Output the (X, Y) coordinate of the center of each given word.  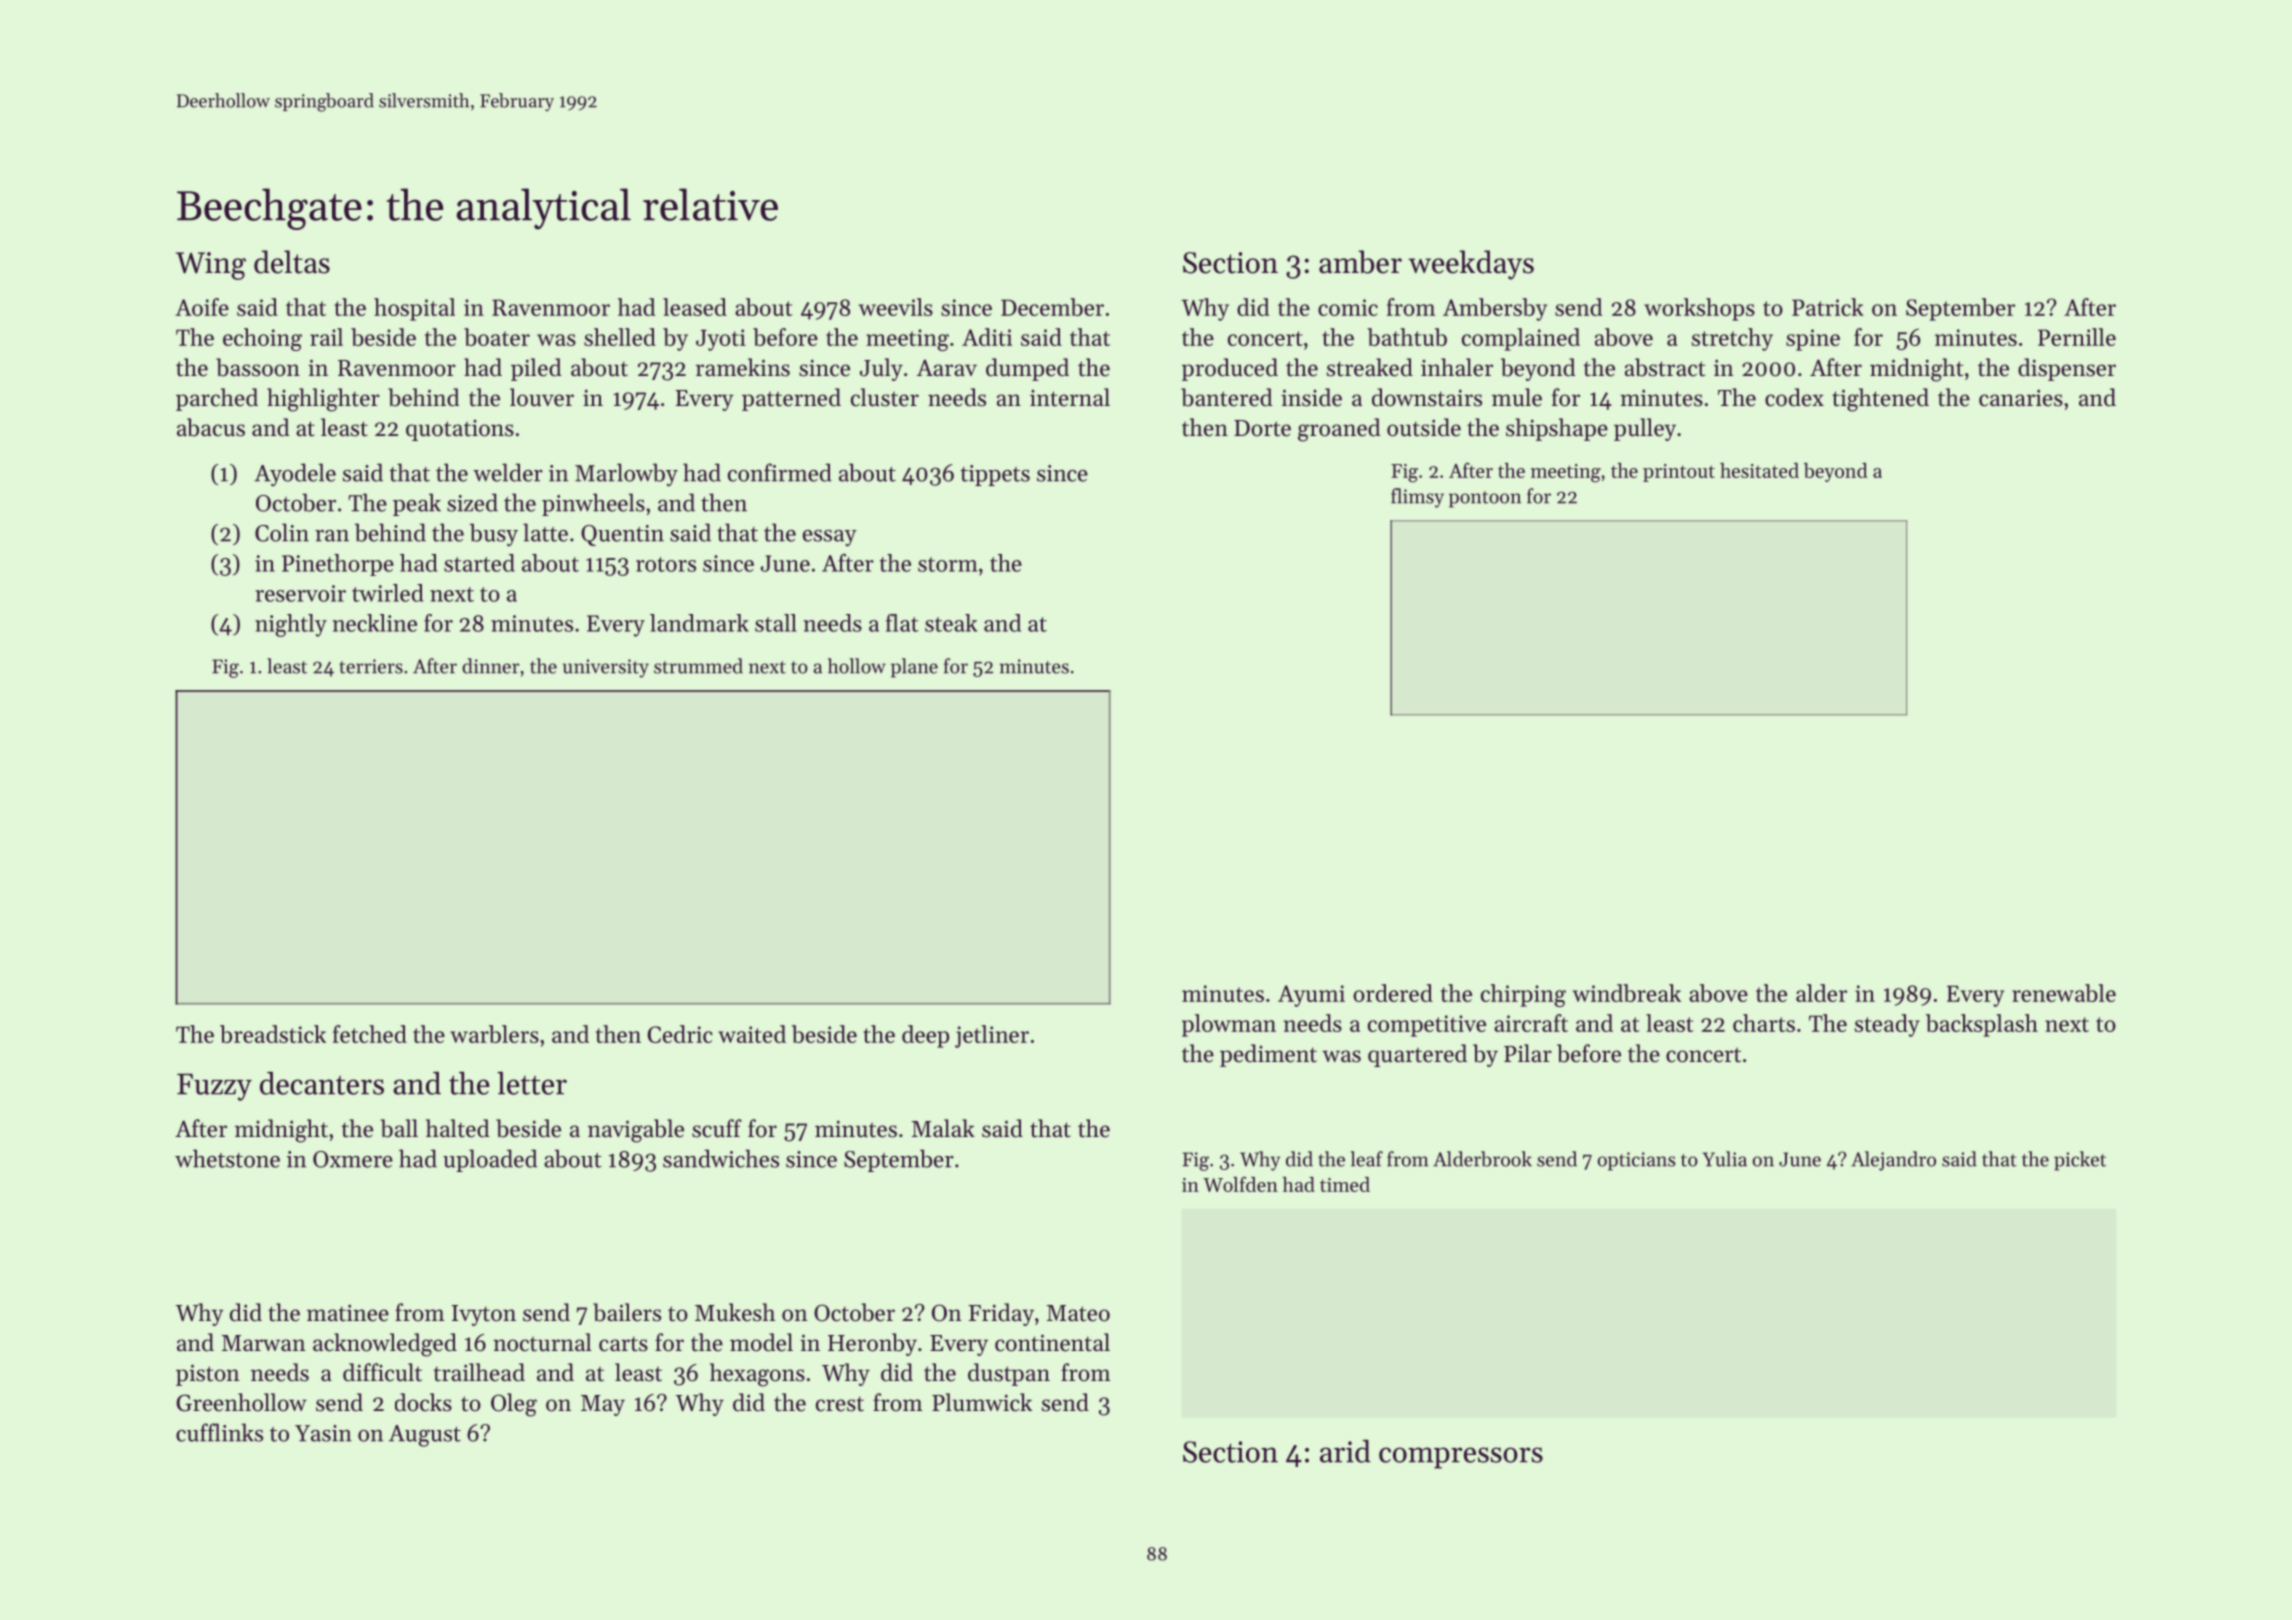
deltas (292, 262)
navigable (636, 1131)
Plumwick (982, 1402)
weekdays (1471, 265)
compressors (1461, 1458)
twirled (388, 593)
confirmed (780, 472)
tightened (1880, 400)
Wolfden (1240, 1184)
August (425, 1436)
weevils (896, 307)
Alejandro (1893, 1161)
